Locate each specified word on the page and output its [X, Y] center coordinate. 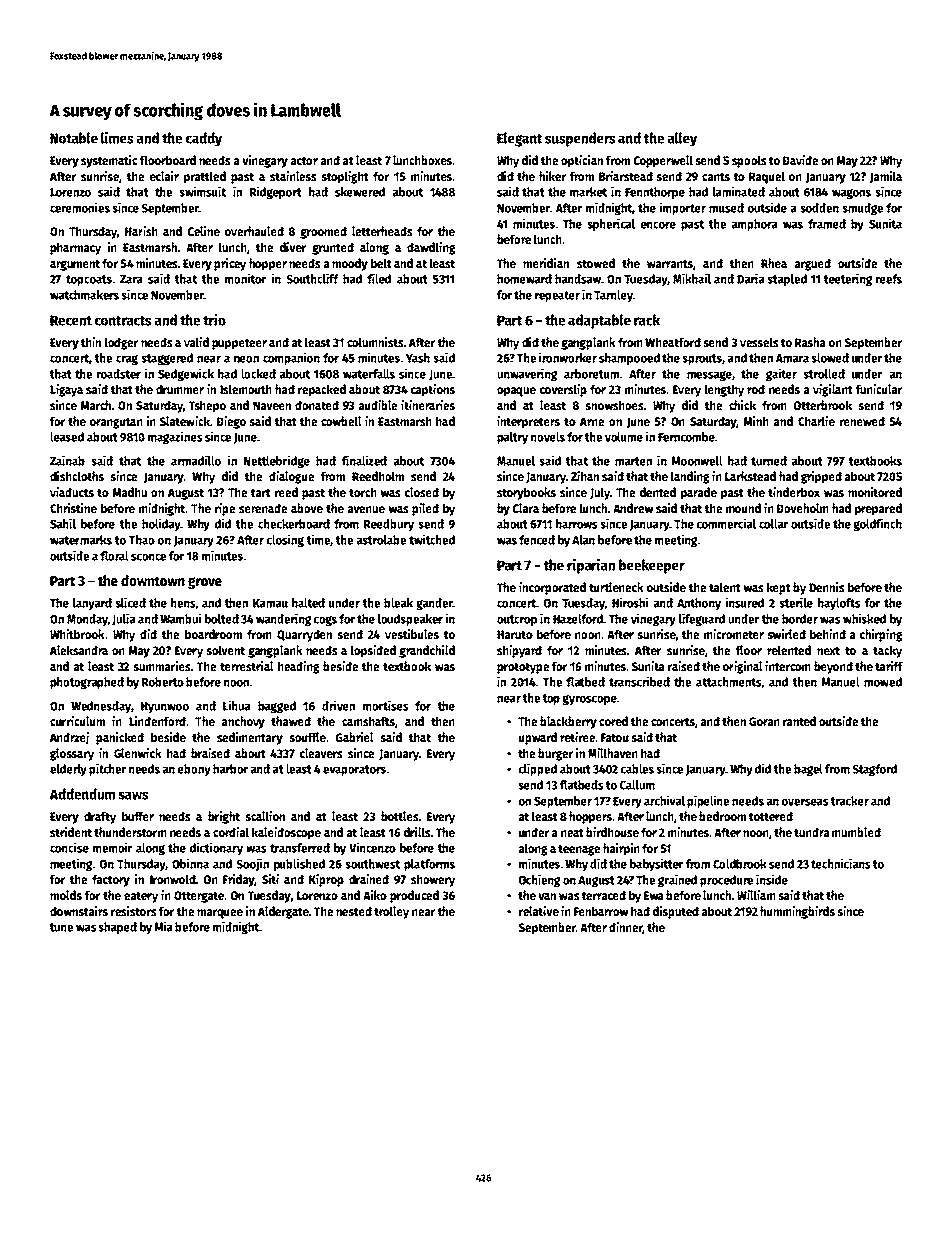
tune [61, 927]
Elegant [520, 139]
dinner [626, 928]
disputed [676, 912]
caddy [204, 139]
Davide [800, 160]
